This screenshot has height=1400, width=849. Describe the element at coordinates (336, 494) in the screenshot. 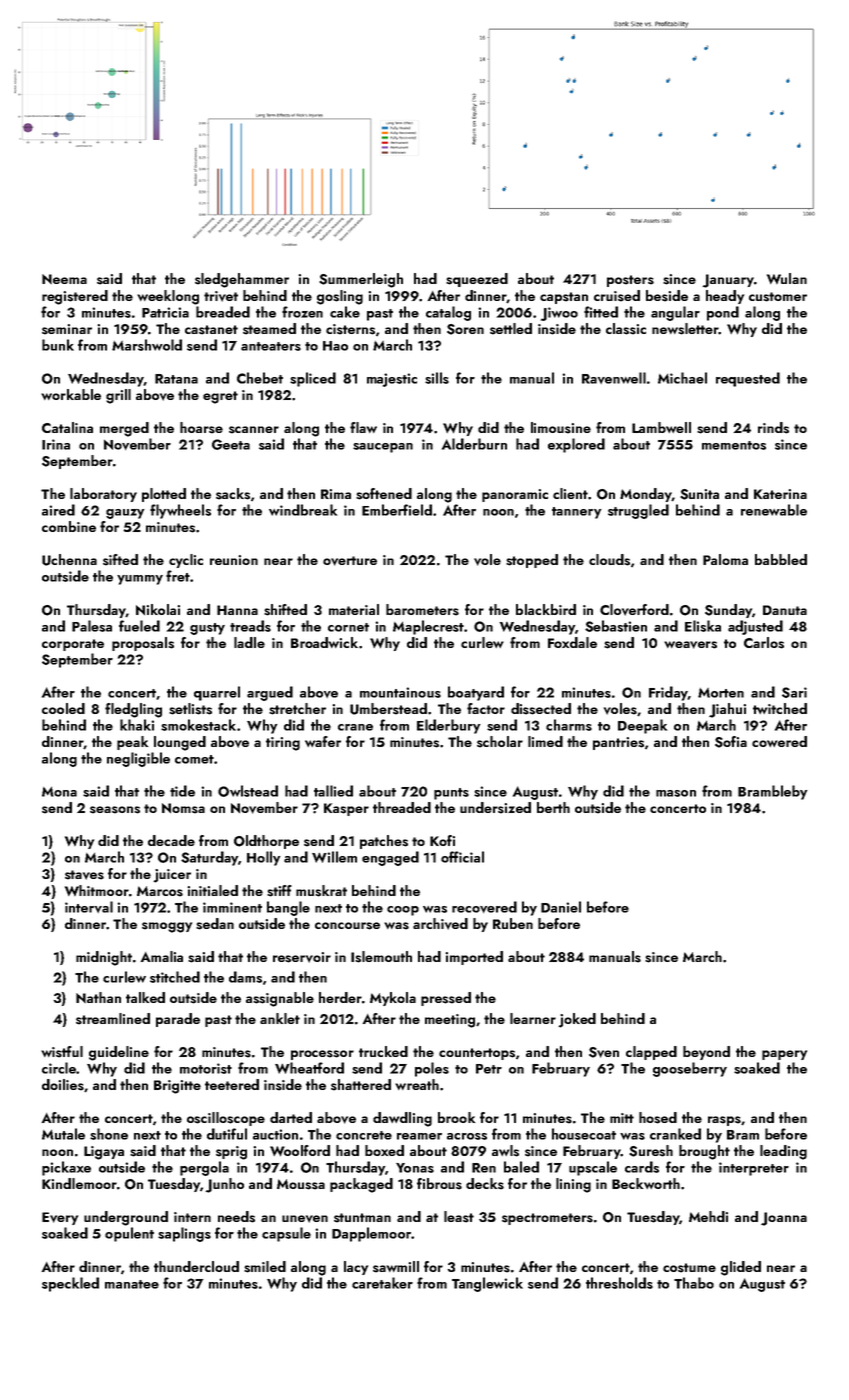

I see `Rima` at that location.
